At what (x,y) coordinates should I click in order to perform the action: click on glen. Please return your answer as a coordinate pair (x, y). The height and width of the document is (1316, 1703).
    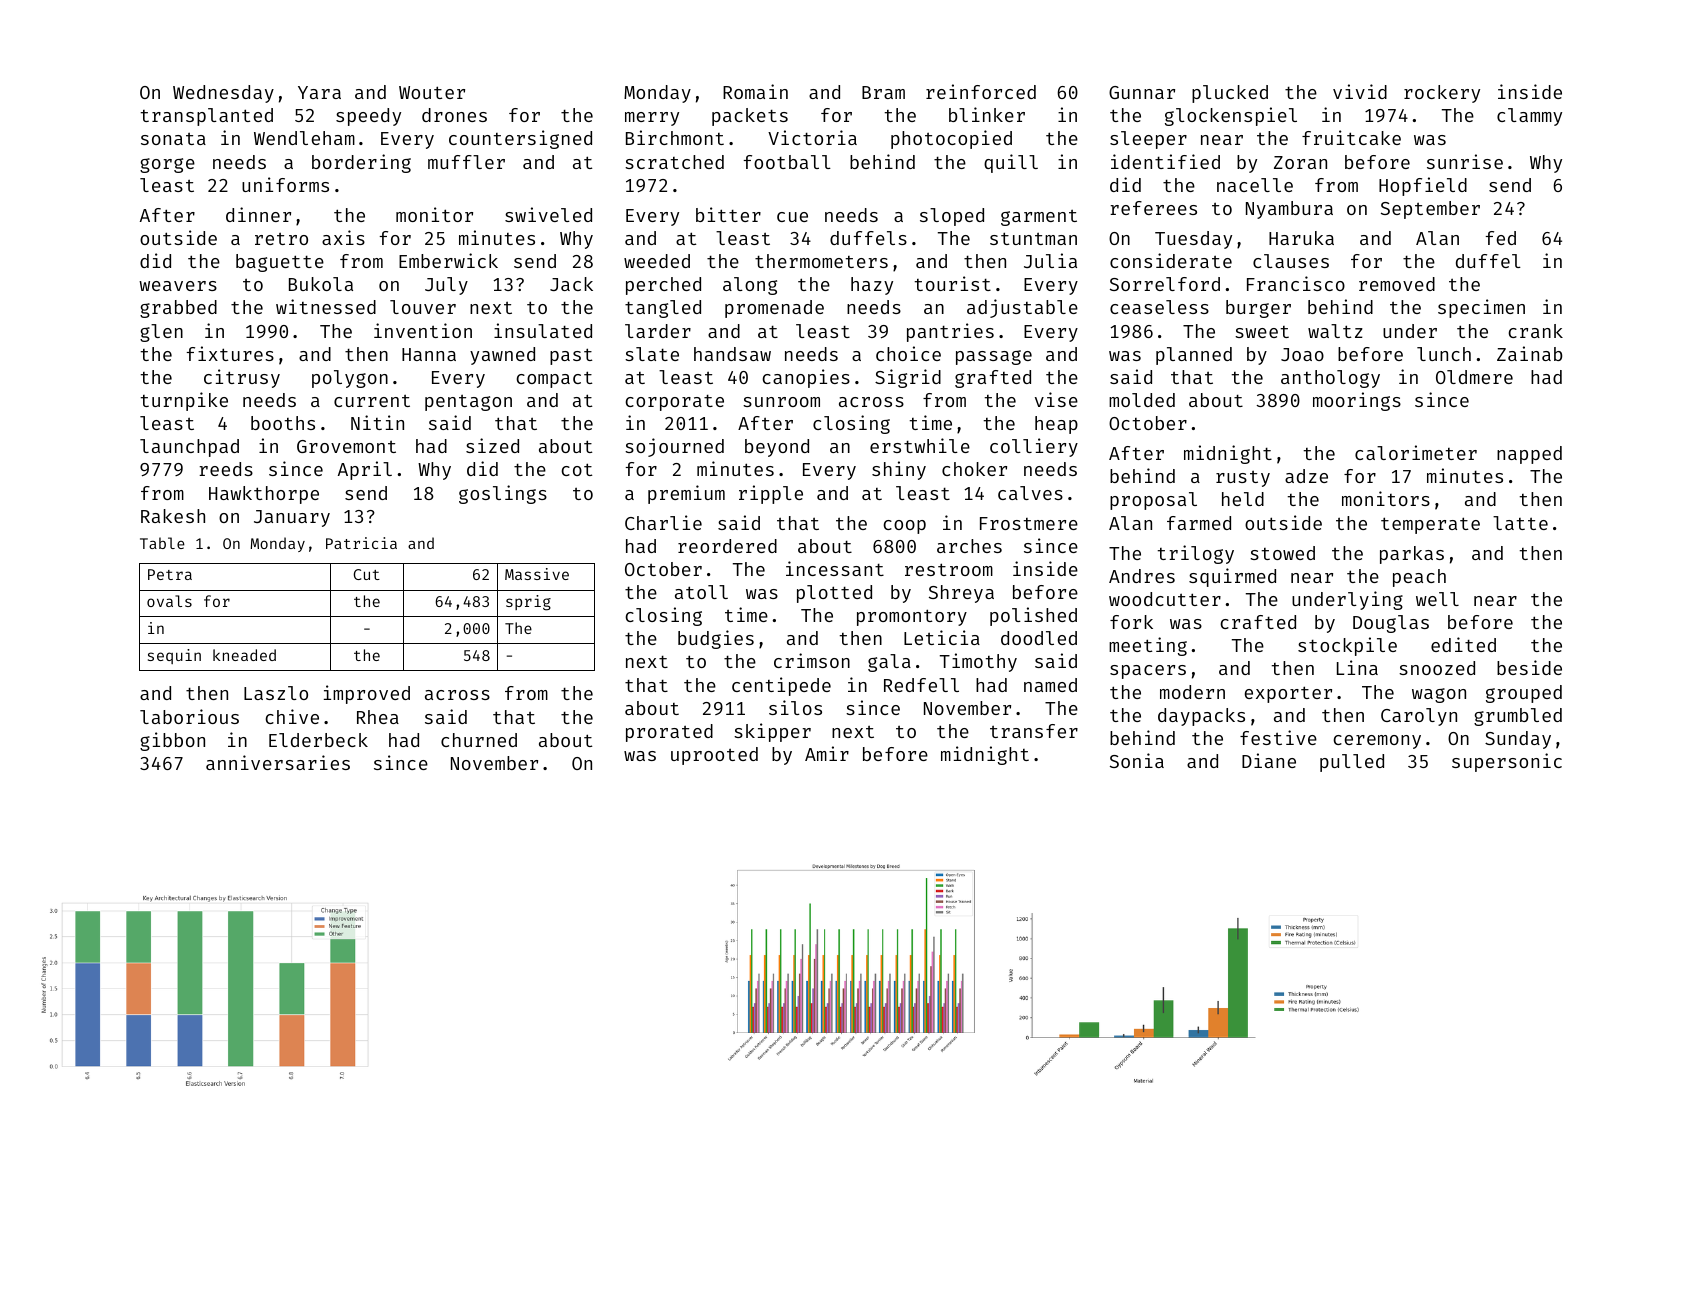
    Looking at the image, I should click on (161, 333).
